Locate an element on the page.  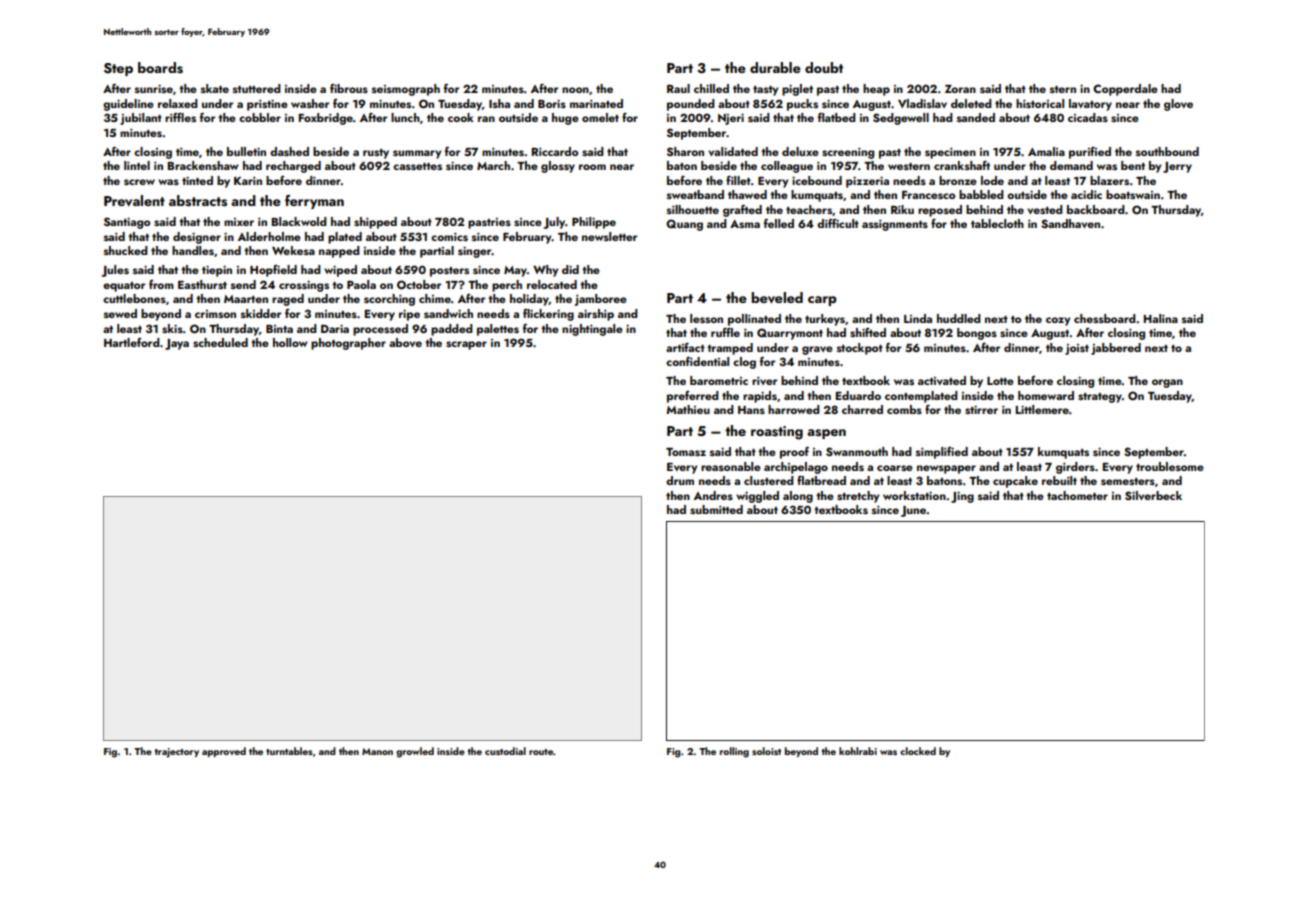
soloist is located at coordinates (766, 751).
